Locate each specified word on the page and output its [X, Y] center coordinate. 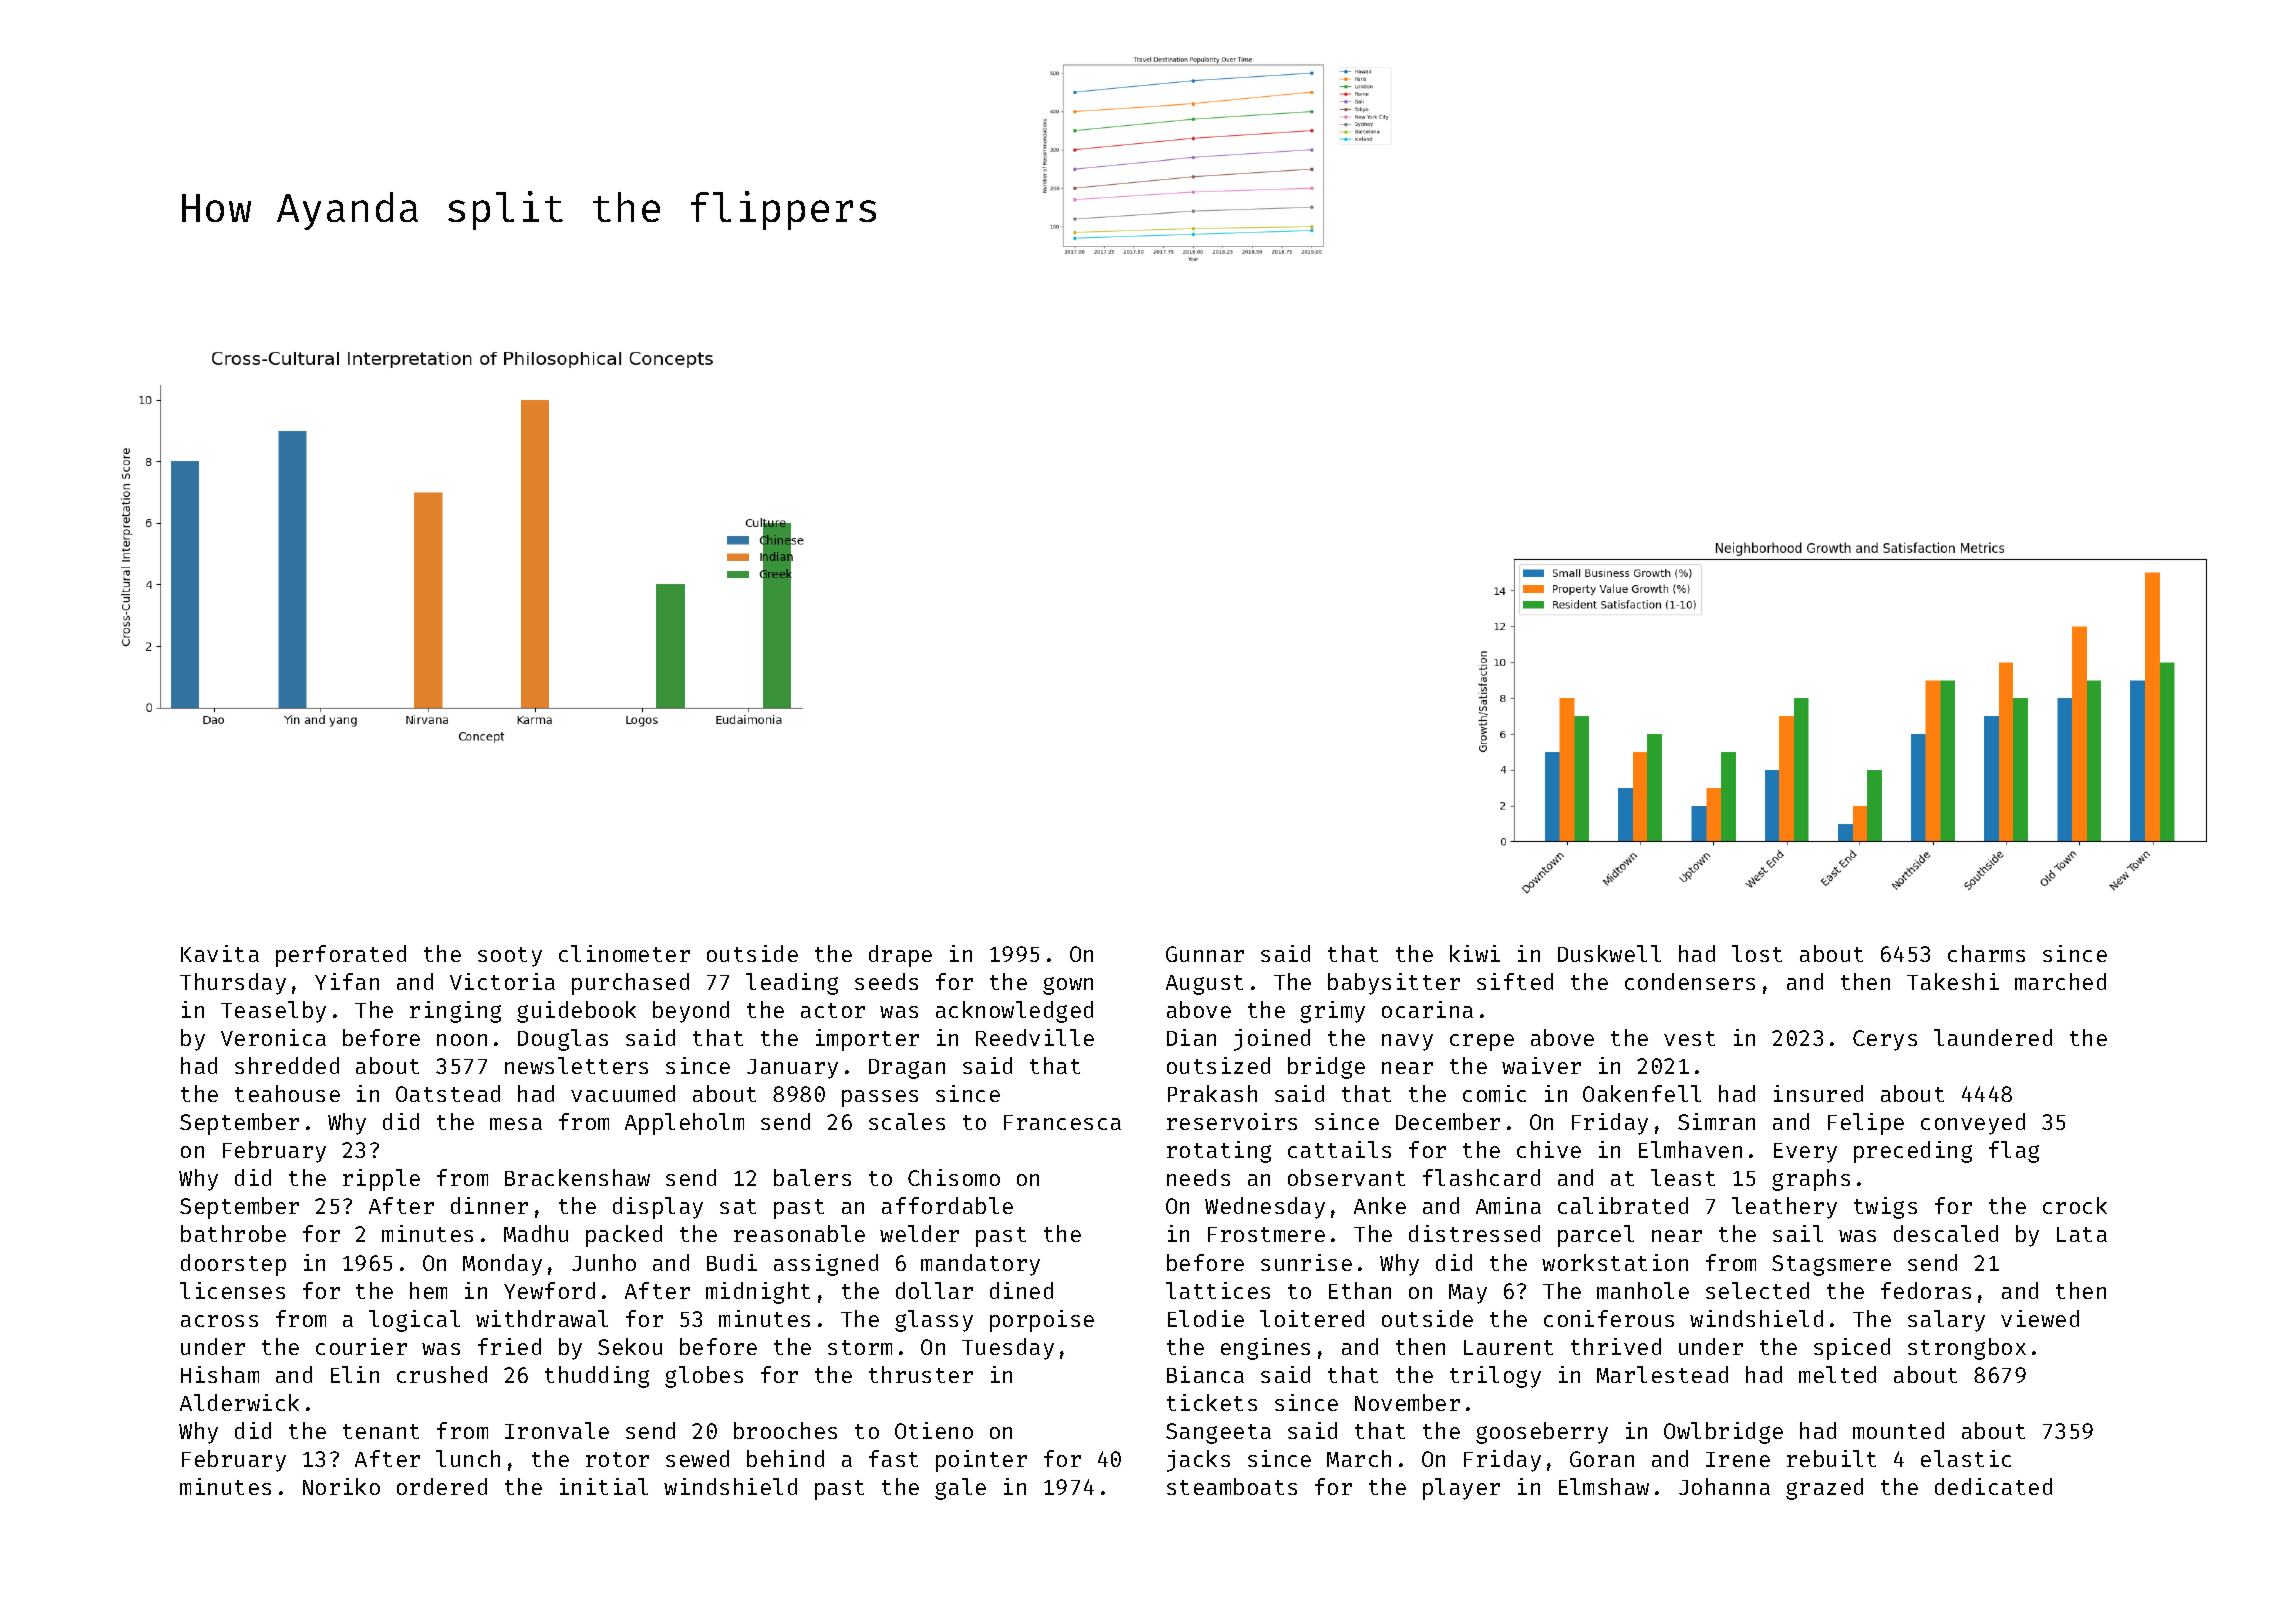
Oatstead [448, 1093]
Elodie [1206, 1318]
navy [1407, 1042]
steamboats [1232, 1486]
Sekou [630, 1346]
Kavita [220, 953]
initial [604, 1486]
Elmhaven [1690, 1149]
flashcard [1481, 1177]
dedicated [1993, 1486]
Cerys [1885, 1040]
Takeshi [1953, 981]
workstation [1615, 1262]
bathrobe [233, 1233]
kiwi [1475, 953]
